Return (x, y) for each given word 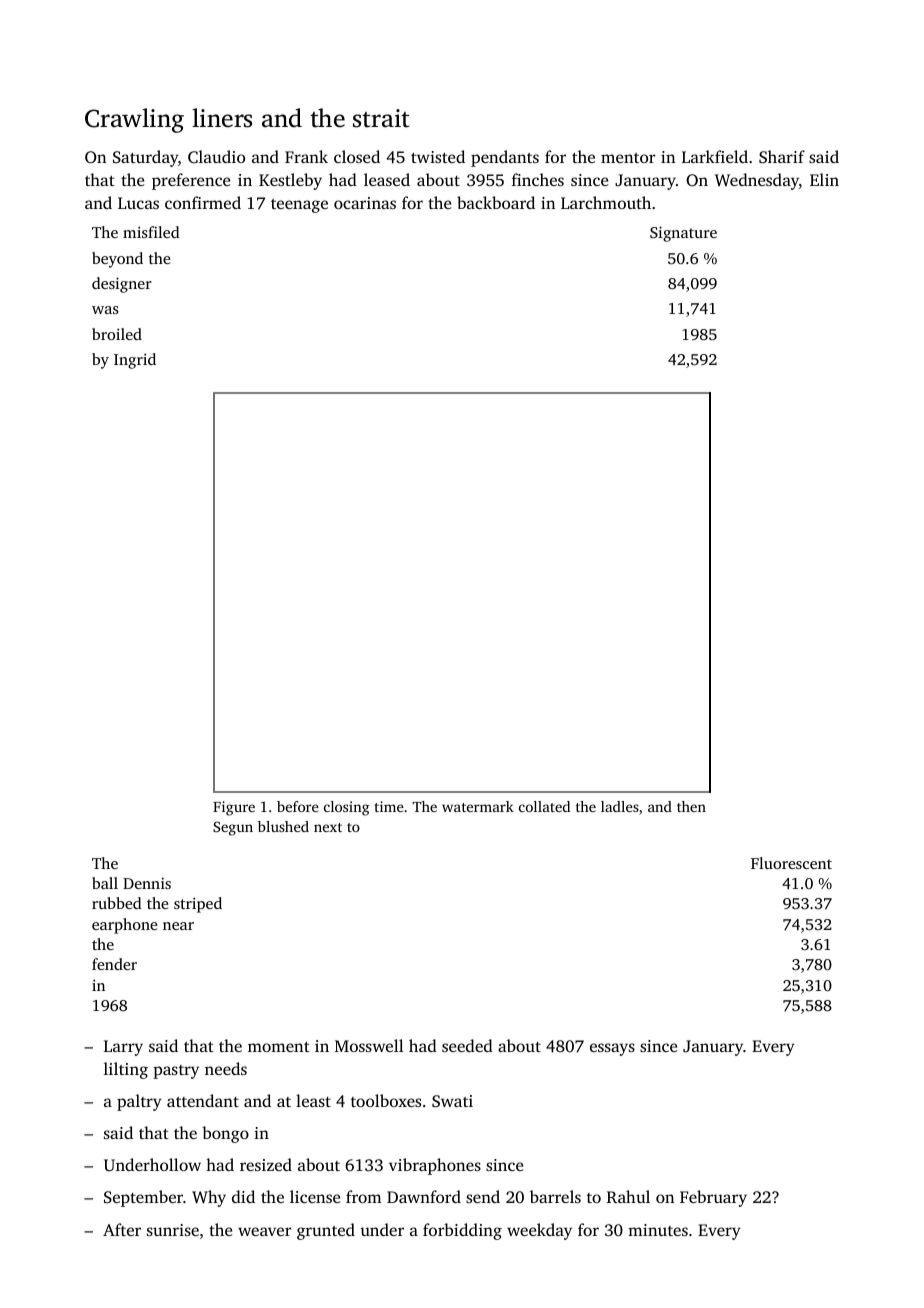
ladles (620, 806)
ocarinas (365, 203)
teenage (299, 206)
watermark (478, 806)
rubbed (116, 903)
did (243, 1196)
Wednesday (757, 181)
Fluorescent (791, 863)
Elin (824, 179)
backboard (496, 202)
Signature (683, 234)
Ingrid (135, 361)
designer (122, 285)
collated (544, 806)
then (691, 806)
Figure (234, 808)
